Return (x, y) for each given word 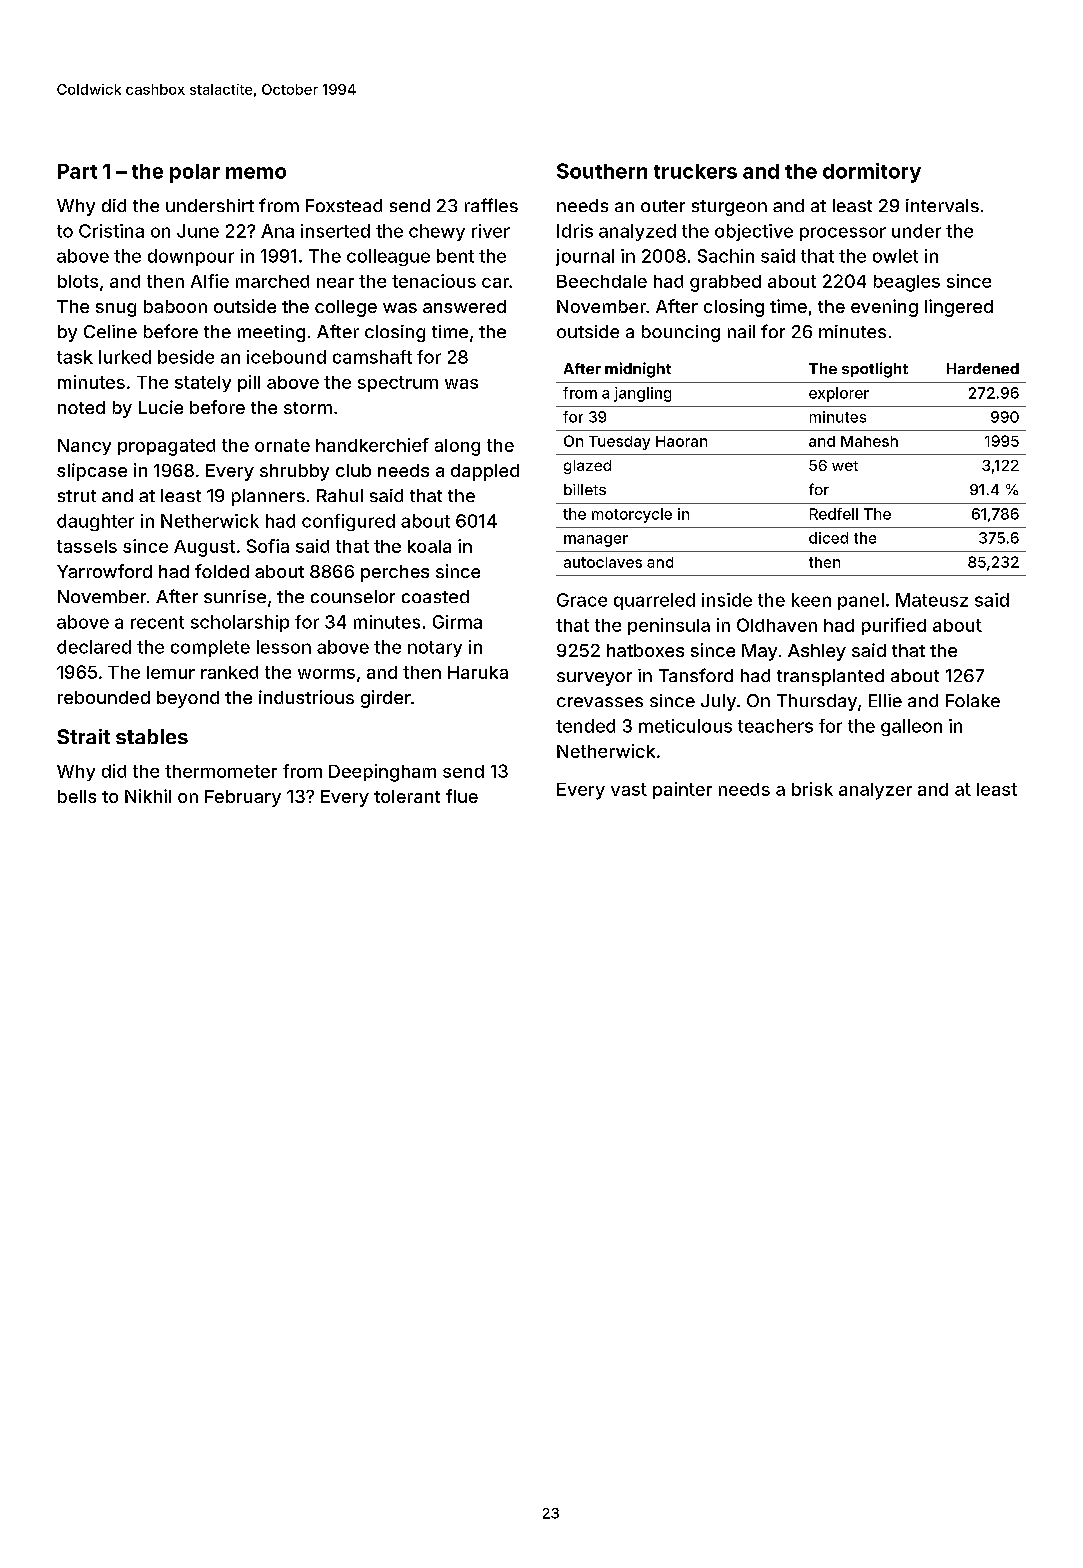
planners (268, 497)
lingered (959, 308)
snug (116, 310)
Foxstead (344, 205)
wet (845, 466)
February (243, 798)
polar (195, 173)
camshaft (372, 357)
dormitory (872, 173)
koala (429, 546)
